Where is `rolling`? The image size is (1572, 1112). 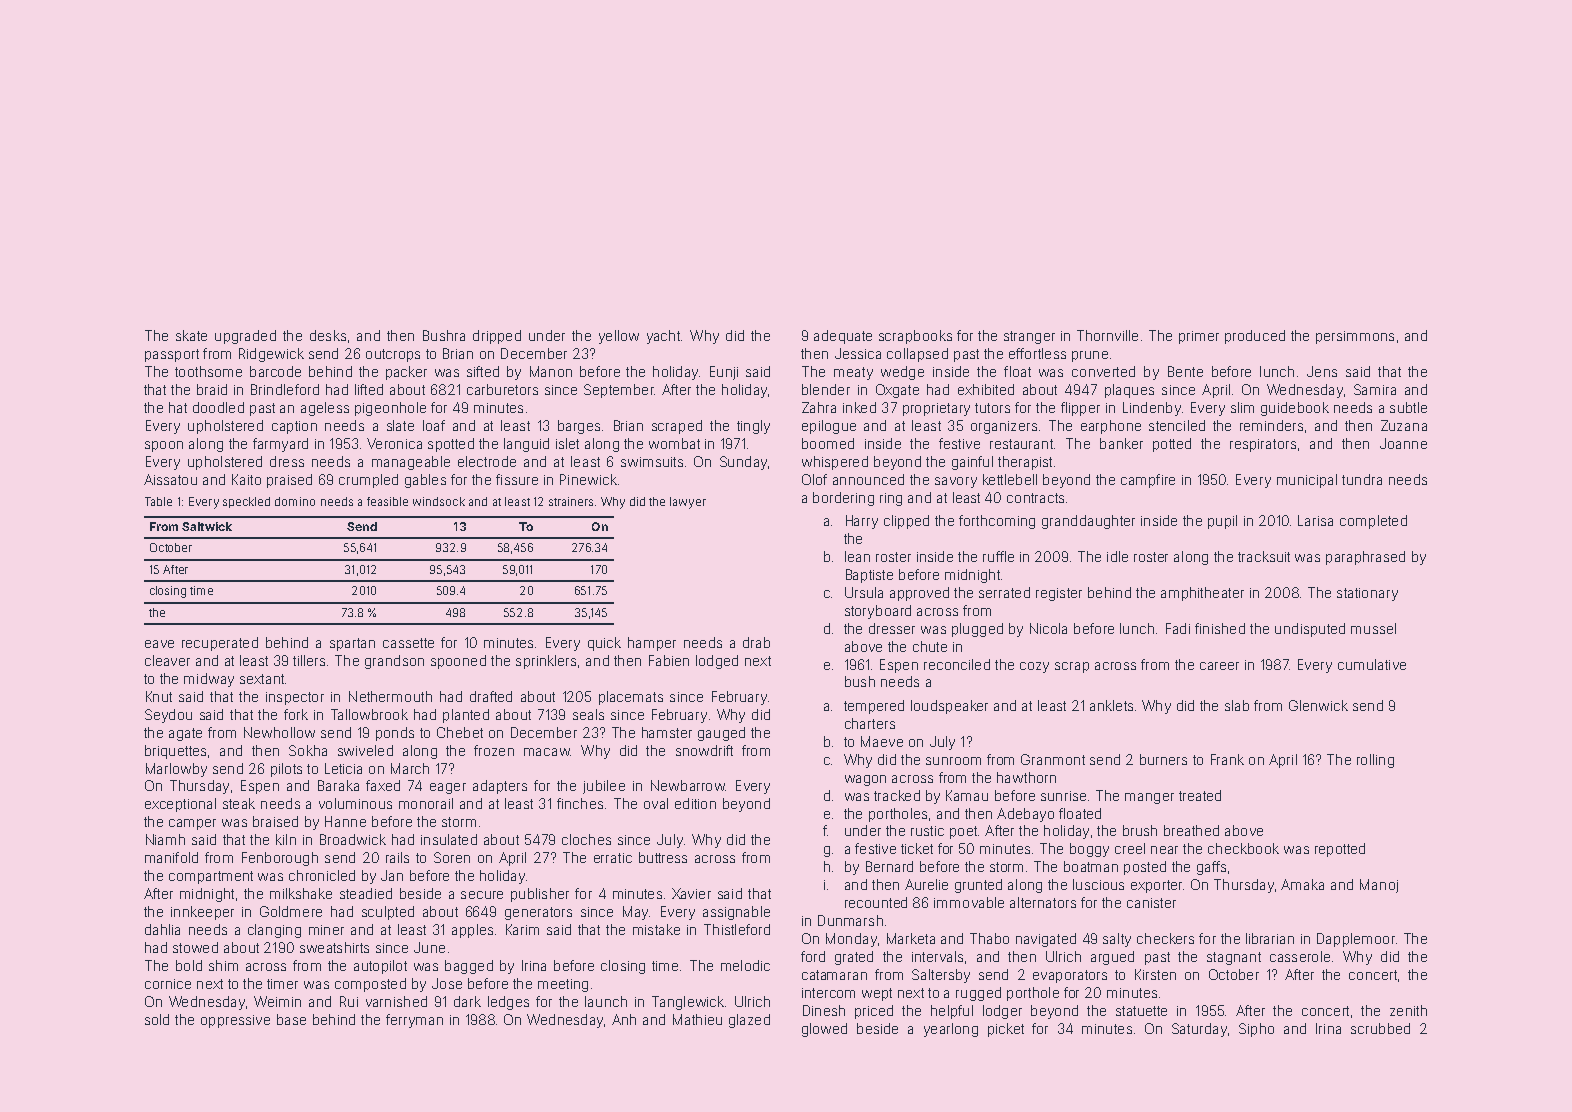
rolling is located at coordinates (1375, 761).
